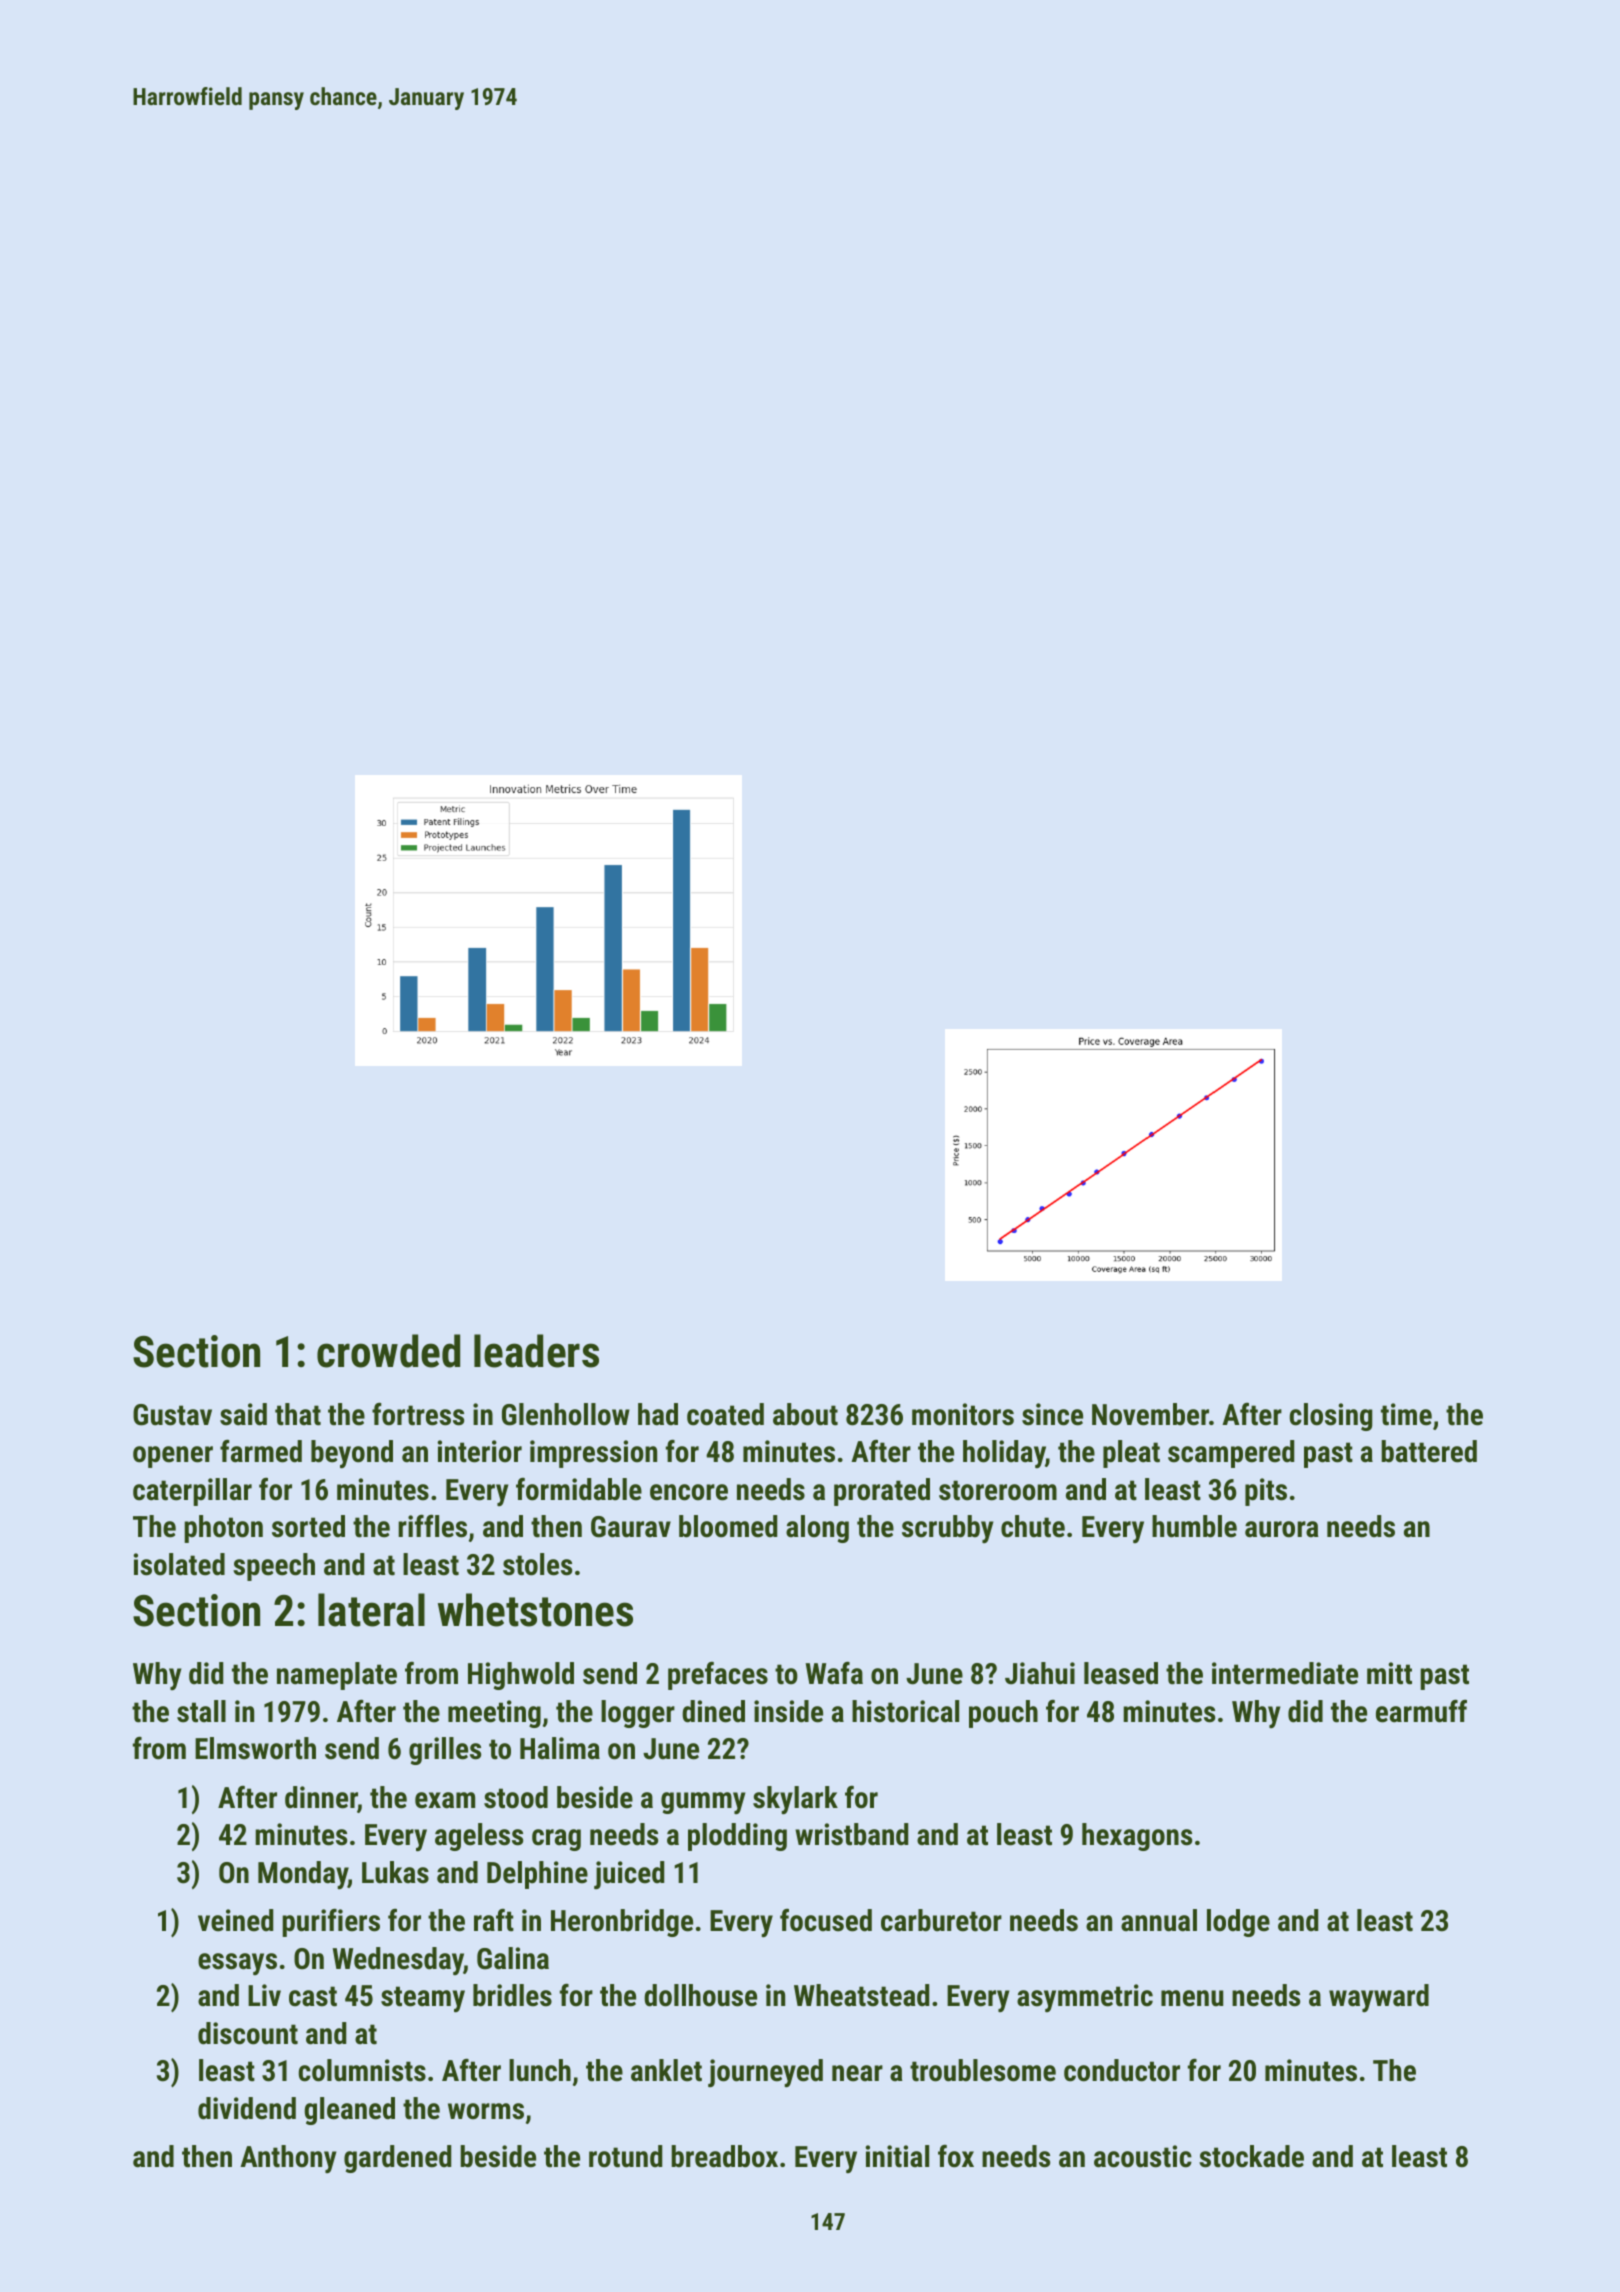 The height and width of the image is (2292, 1620). What do you see at coordinates (622, 1923) in the image?
I see `Heronbridge` at bounding box center [622, 1923].
